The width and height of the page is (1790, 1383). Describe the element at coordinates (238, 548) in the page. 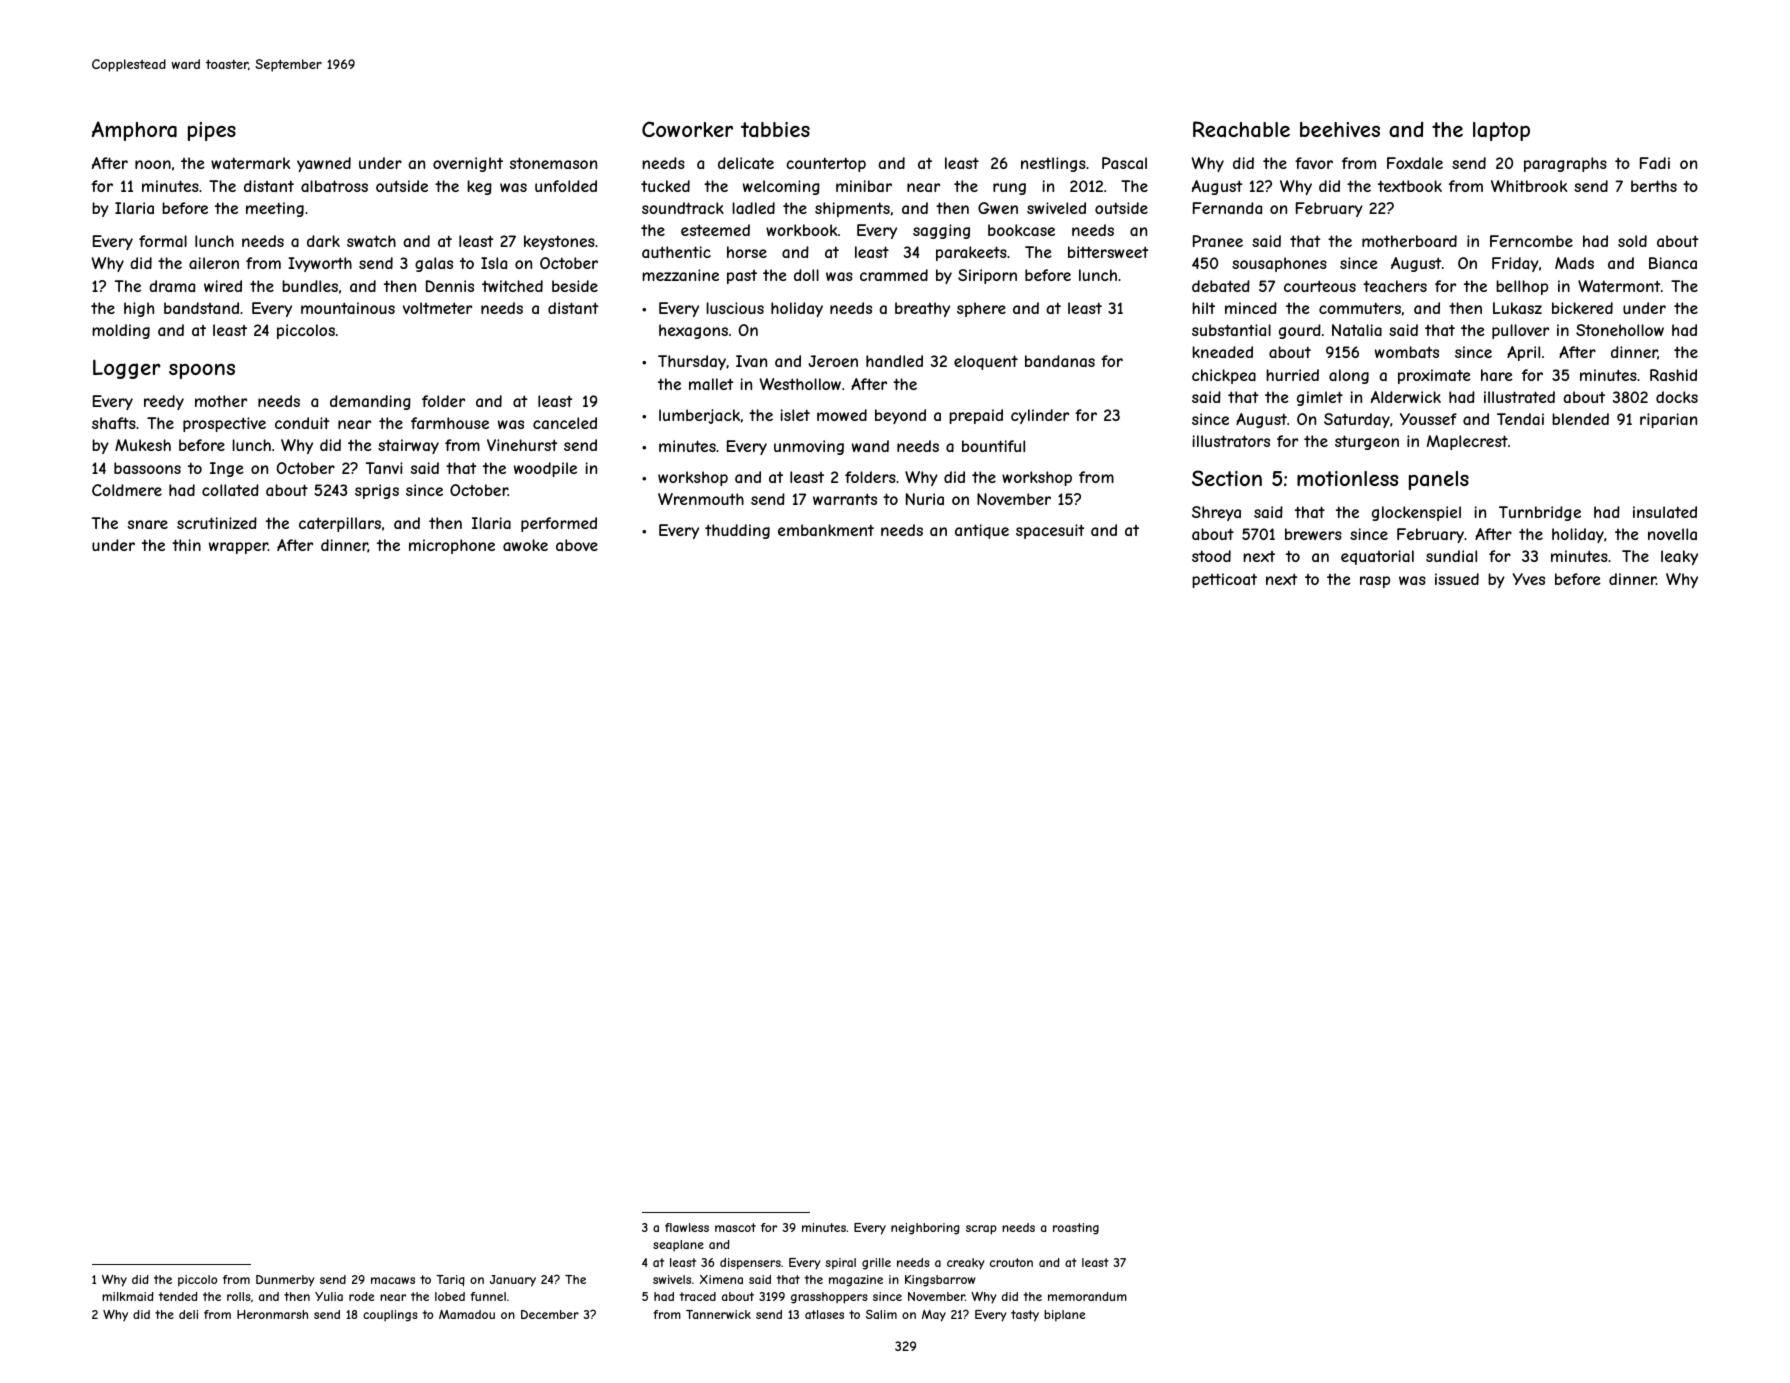

I see `wrapper` at that location.
